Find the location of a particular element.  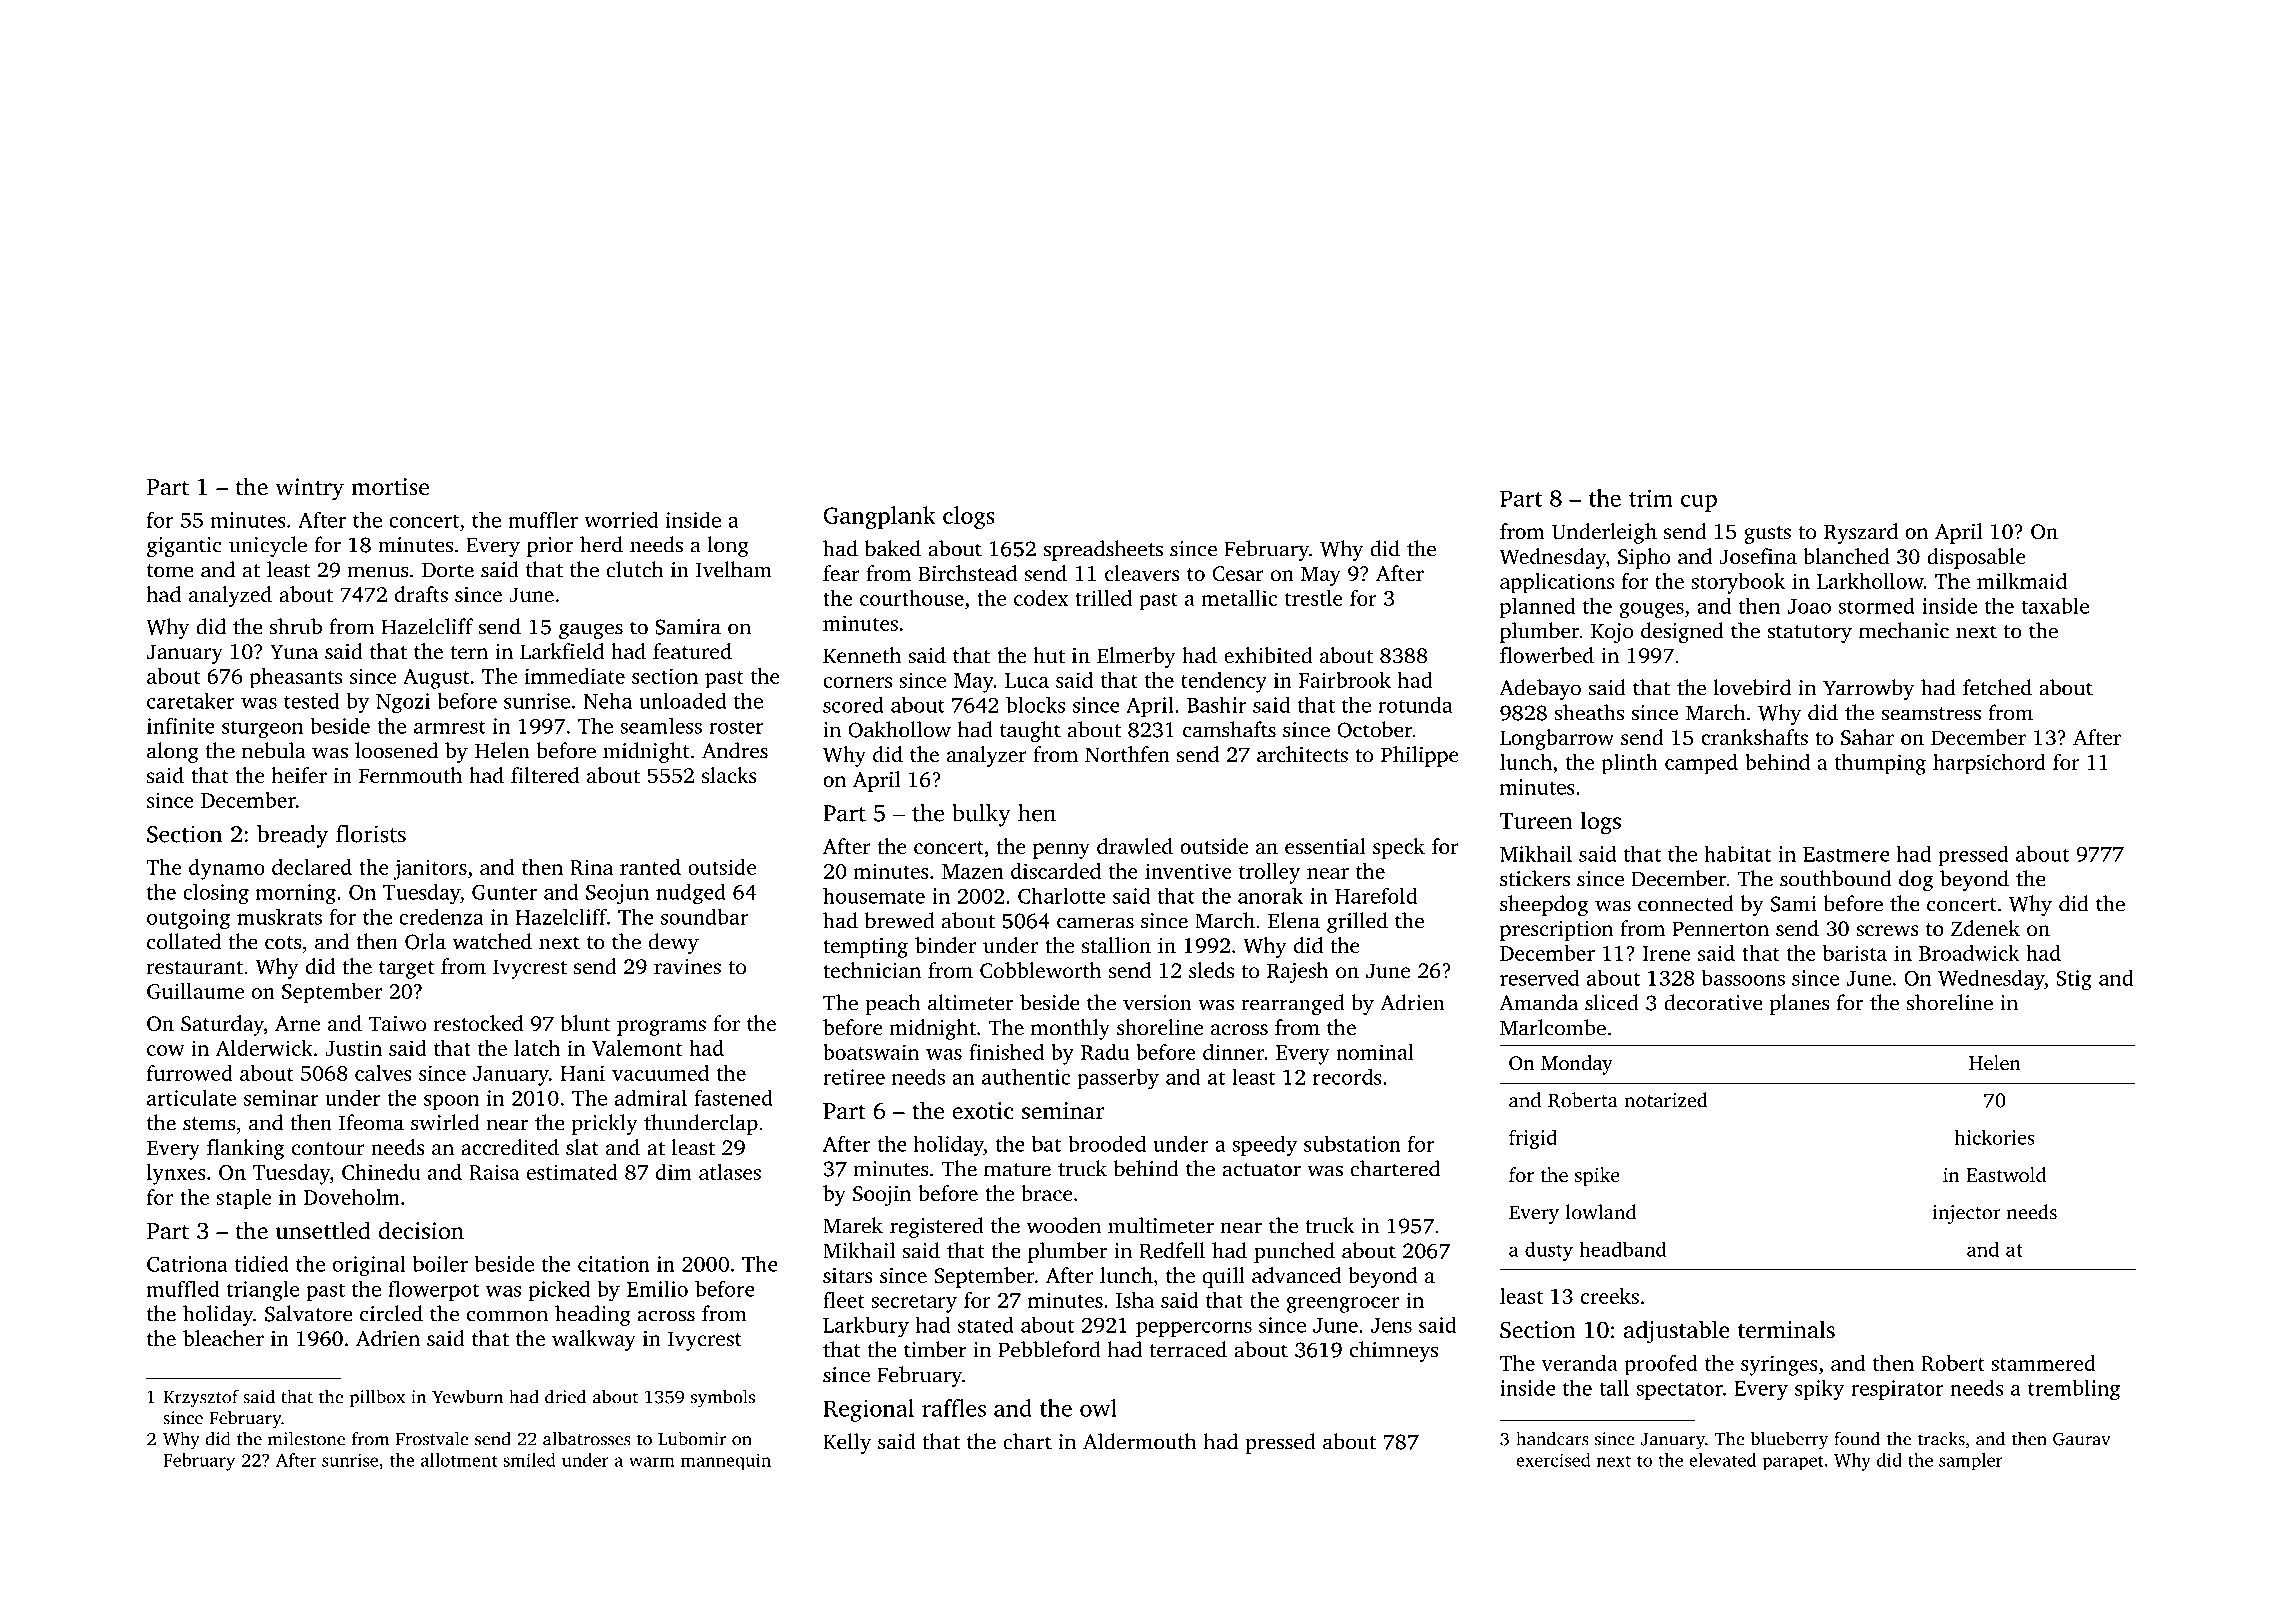

picked is located at coordinates (559, 1290).
